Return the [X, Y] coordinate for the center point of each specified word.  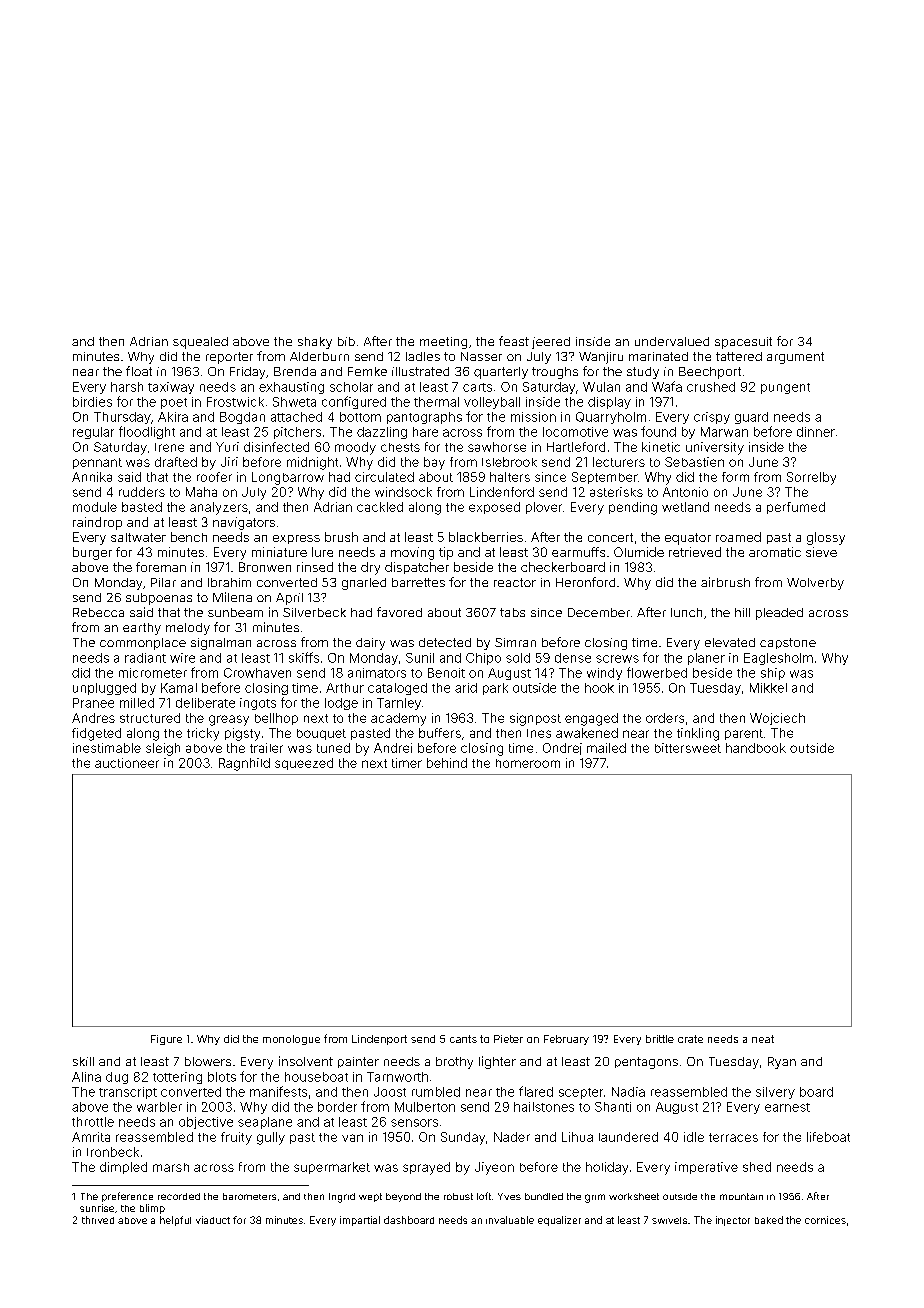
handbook [756, 748]
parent [744, 734]
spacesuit [743, 343]
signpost [535, 719]
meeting [443, 343]
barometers [249, 1196]
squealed [200, 343]
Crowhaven [257, 673]
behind [447, 763]
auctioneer [127, 763]
